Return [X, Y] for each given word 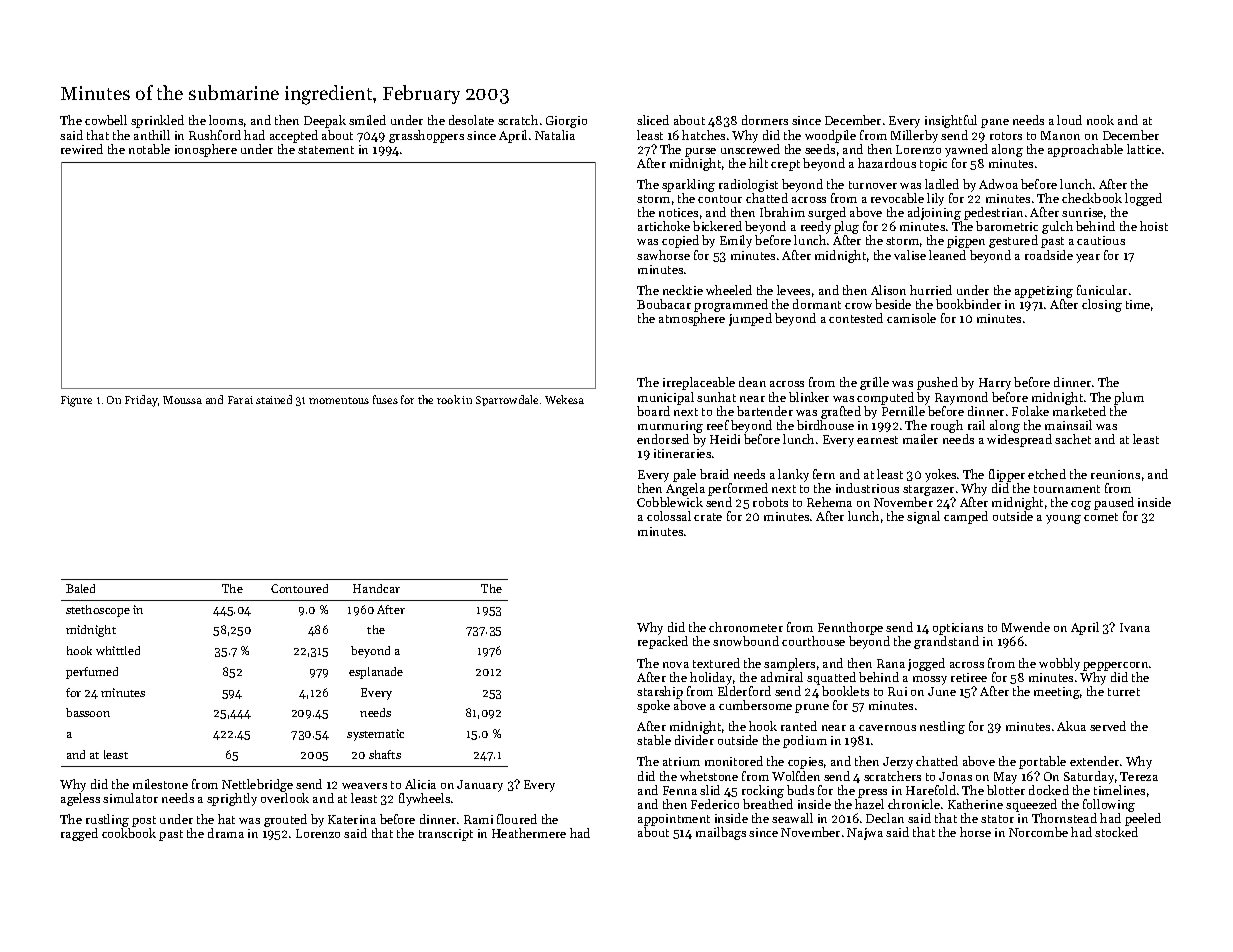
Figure [76, 401]
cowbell [106, 120]
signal [923, 517]
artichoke [664, 226]
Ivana [1135, 627]
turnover [873, 185]
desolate [471, 120]
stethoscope [98, 611]
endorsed [663, 439]
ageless [80, 799]
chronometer [746, 627]
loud [1069, 120]
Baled [80, 588]
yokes [940, 475]
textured [716, 663]
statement [326, 150]
